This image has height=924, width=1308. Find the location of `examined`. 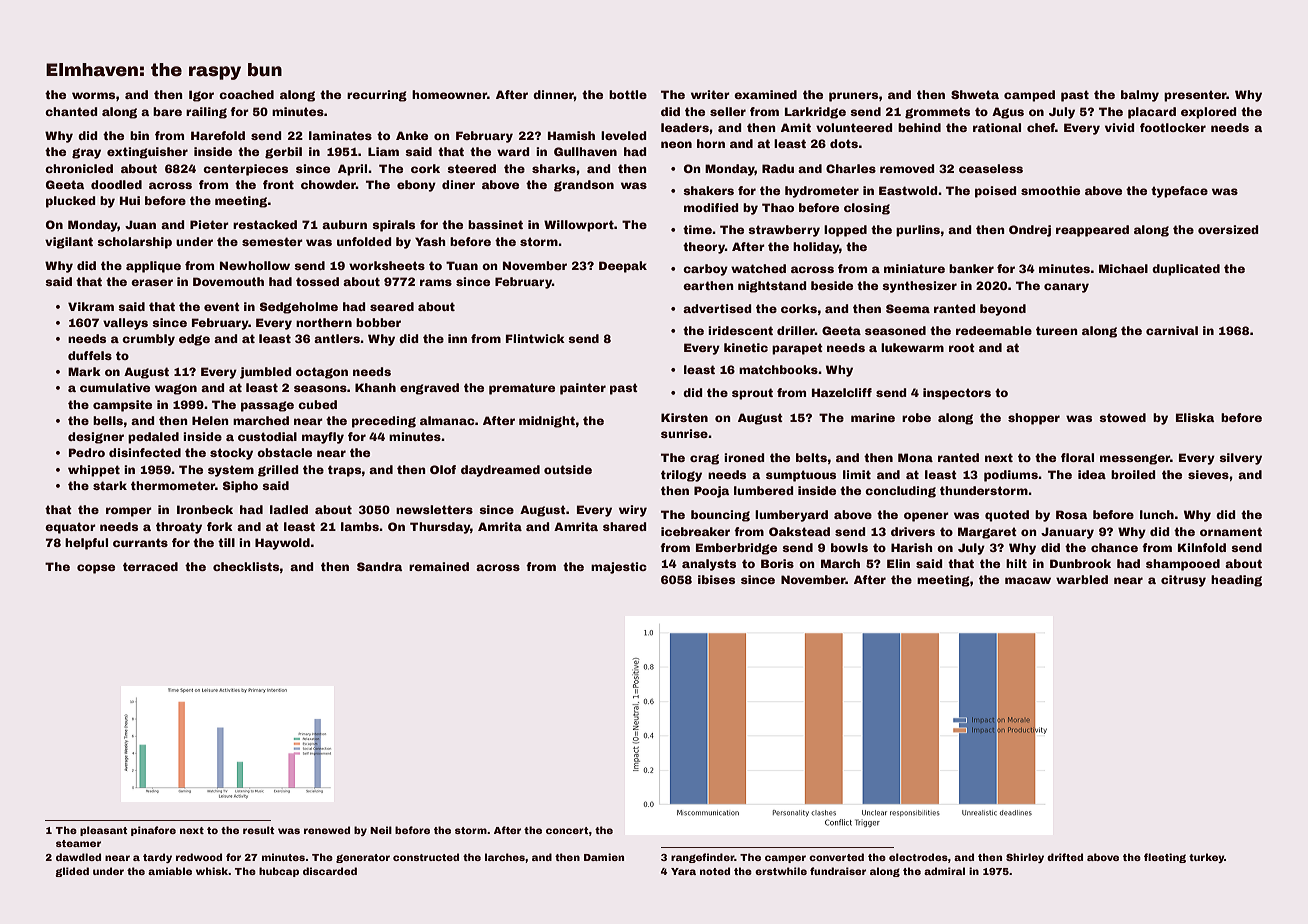

examined is located at coordinates (765, 94).
